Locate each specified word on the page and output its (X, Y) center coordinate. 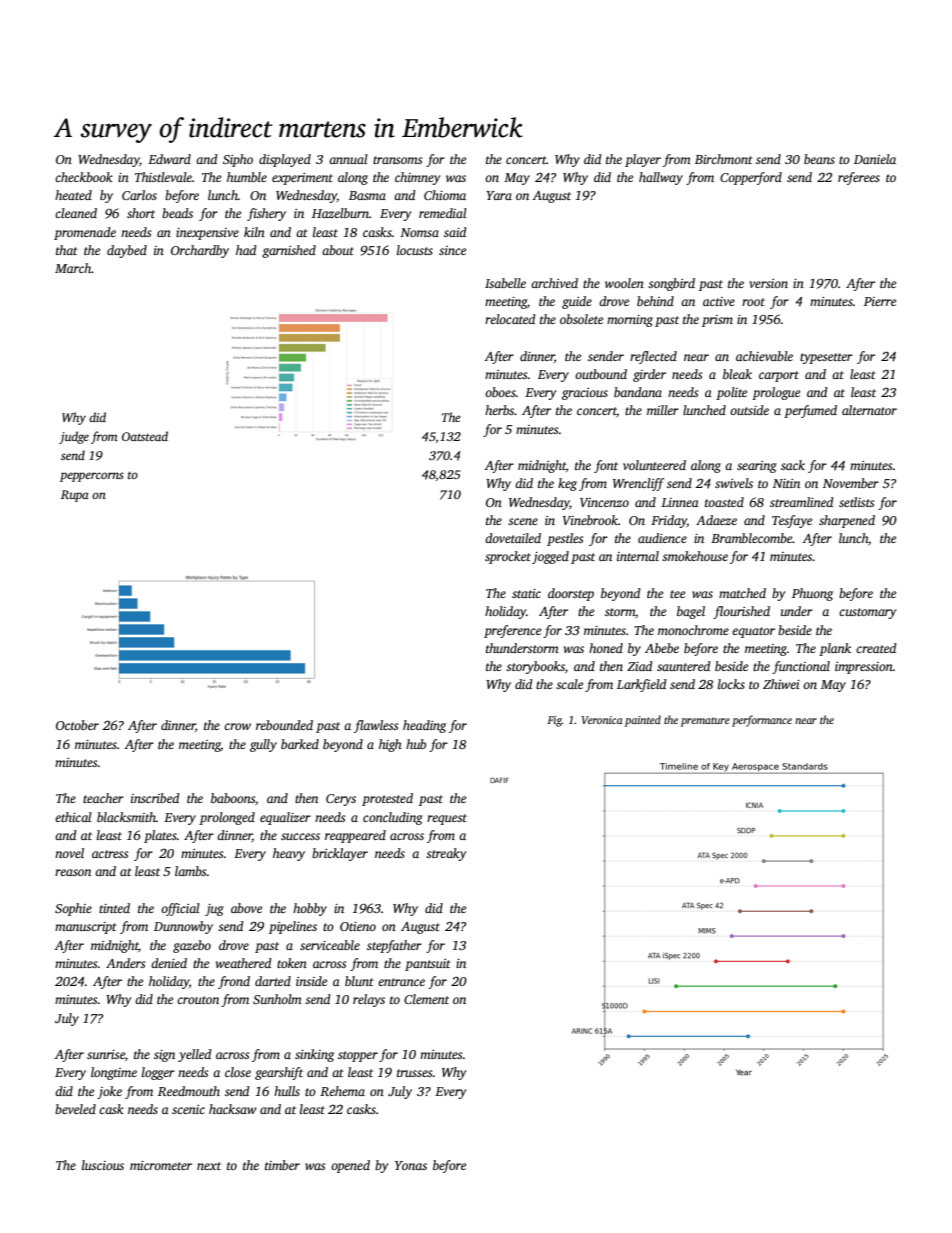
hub (416, 744)
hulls (287, 1091)
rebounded (284, 725)
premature (705, 722)
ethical (73, 817)
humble (247, 177)
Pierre (880, 301)
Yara (499, 195)
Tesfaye (792, 521)
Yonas (411, 1165)
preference (512, 631)
